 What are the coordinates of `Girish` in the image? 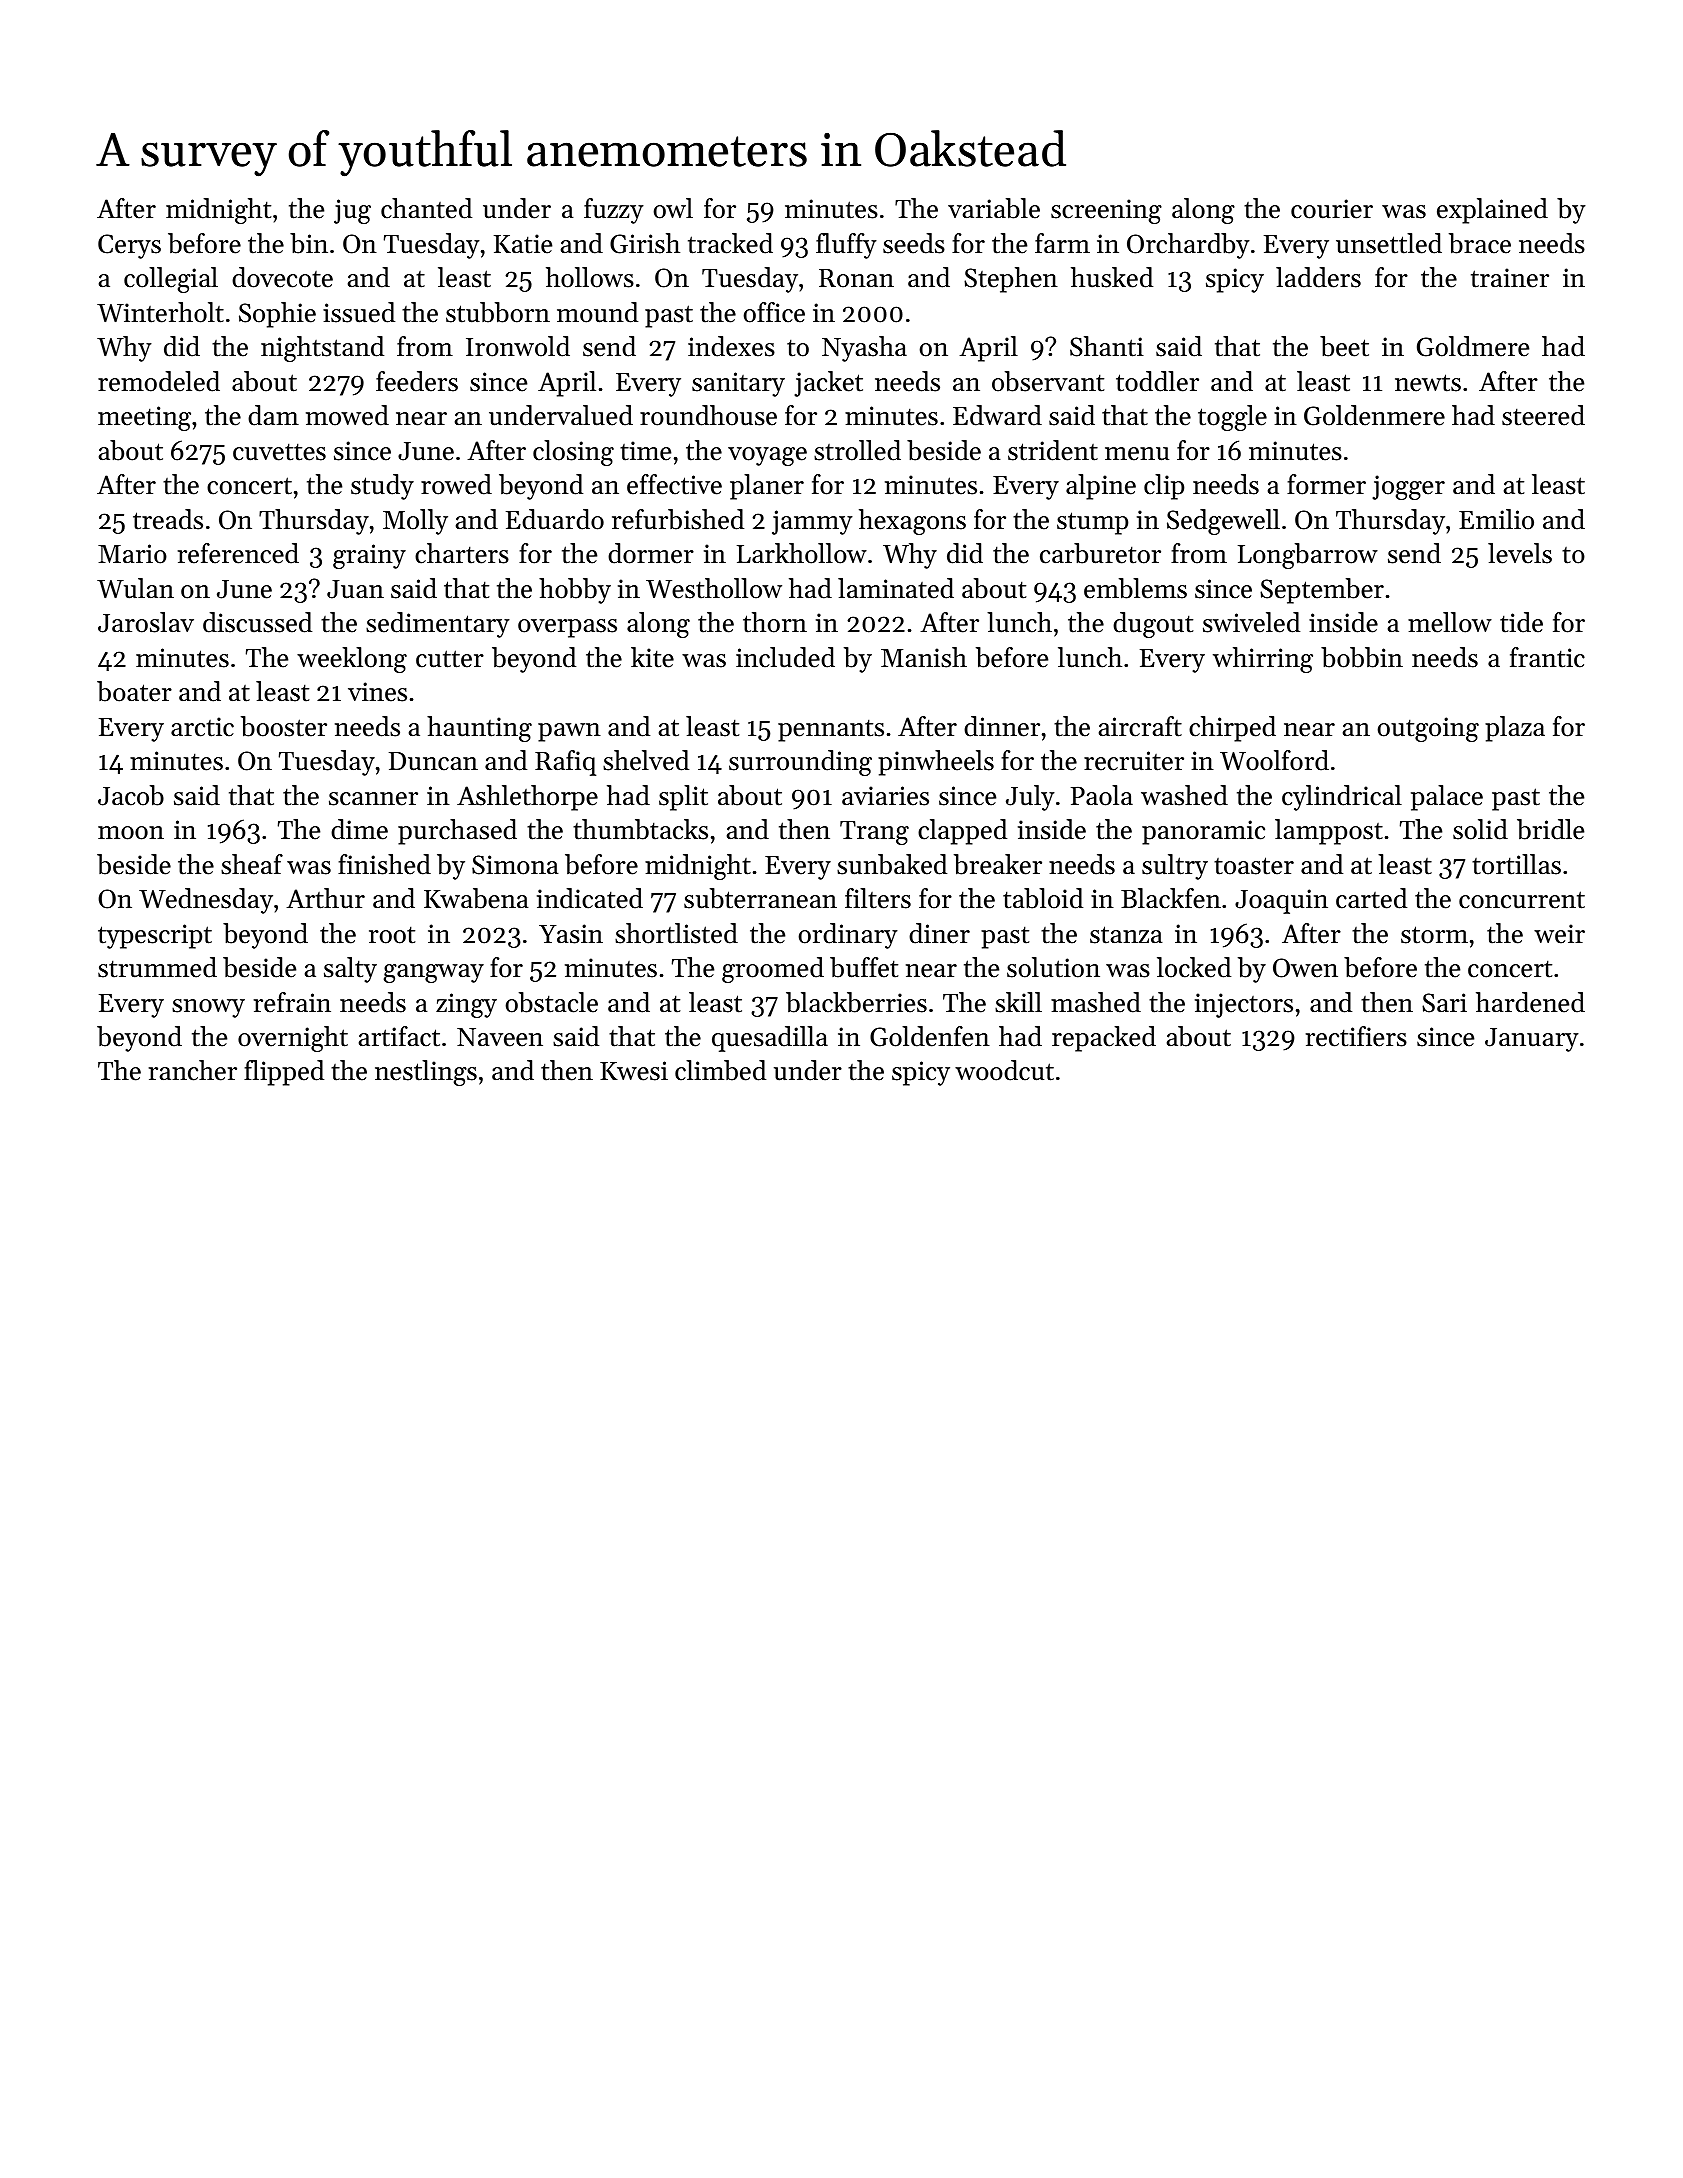 It's located at (645, 243).
